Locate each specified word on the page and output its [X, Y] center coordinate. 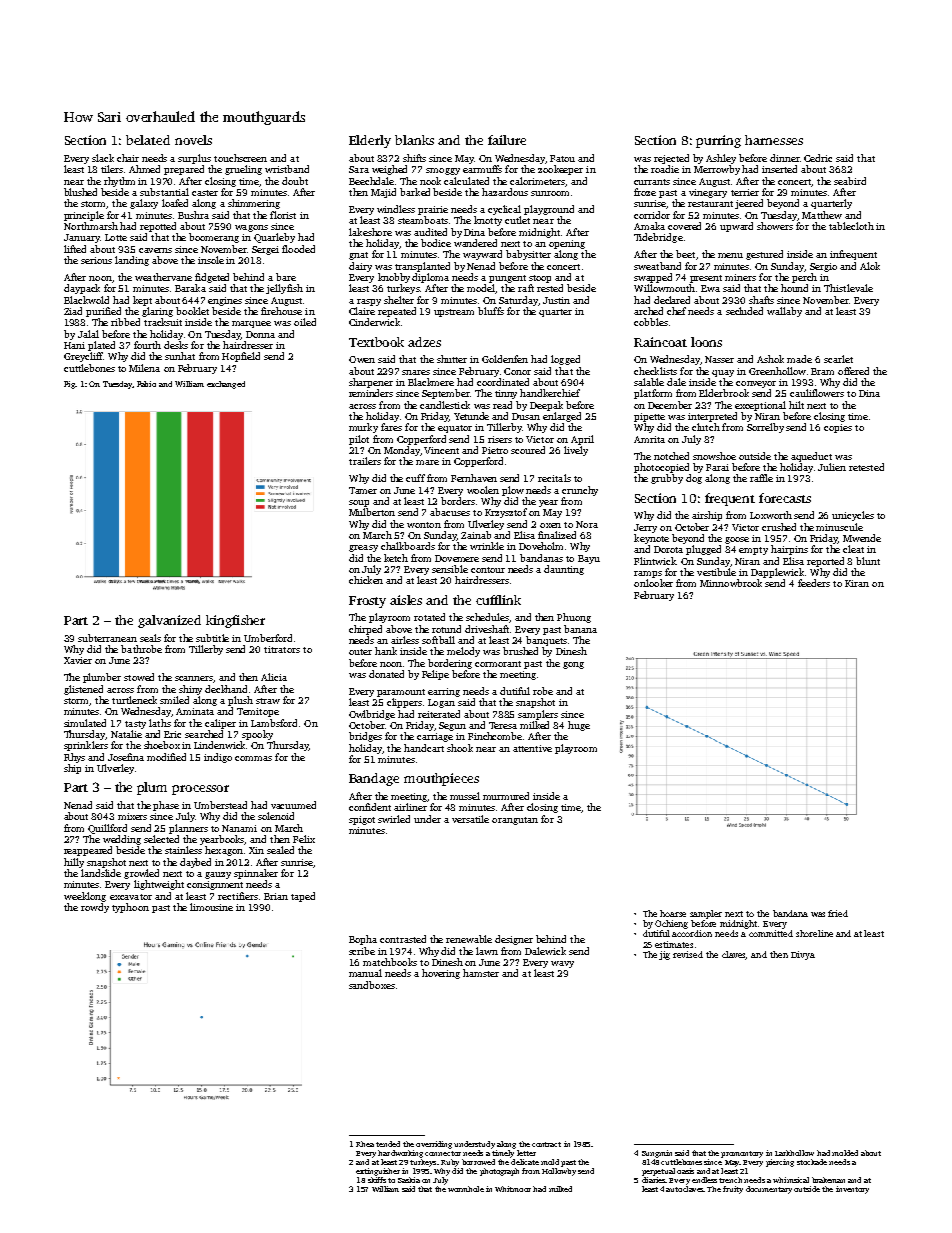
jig [664, 955]
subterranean [107, 638]
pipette [649, 417]
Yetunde [471, 416]
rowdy [95, 908]
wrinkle [487, 546]
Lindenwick [219, 745]
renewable [469, 939]
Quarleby [274, 238]
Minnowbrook [731, 583]
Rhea [365, 1144]
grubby [667, 479]
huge [579, 726]
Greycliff [83, 357]
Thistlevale [848, 288]
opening [567, 244]
